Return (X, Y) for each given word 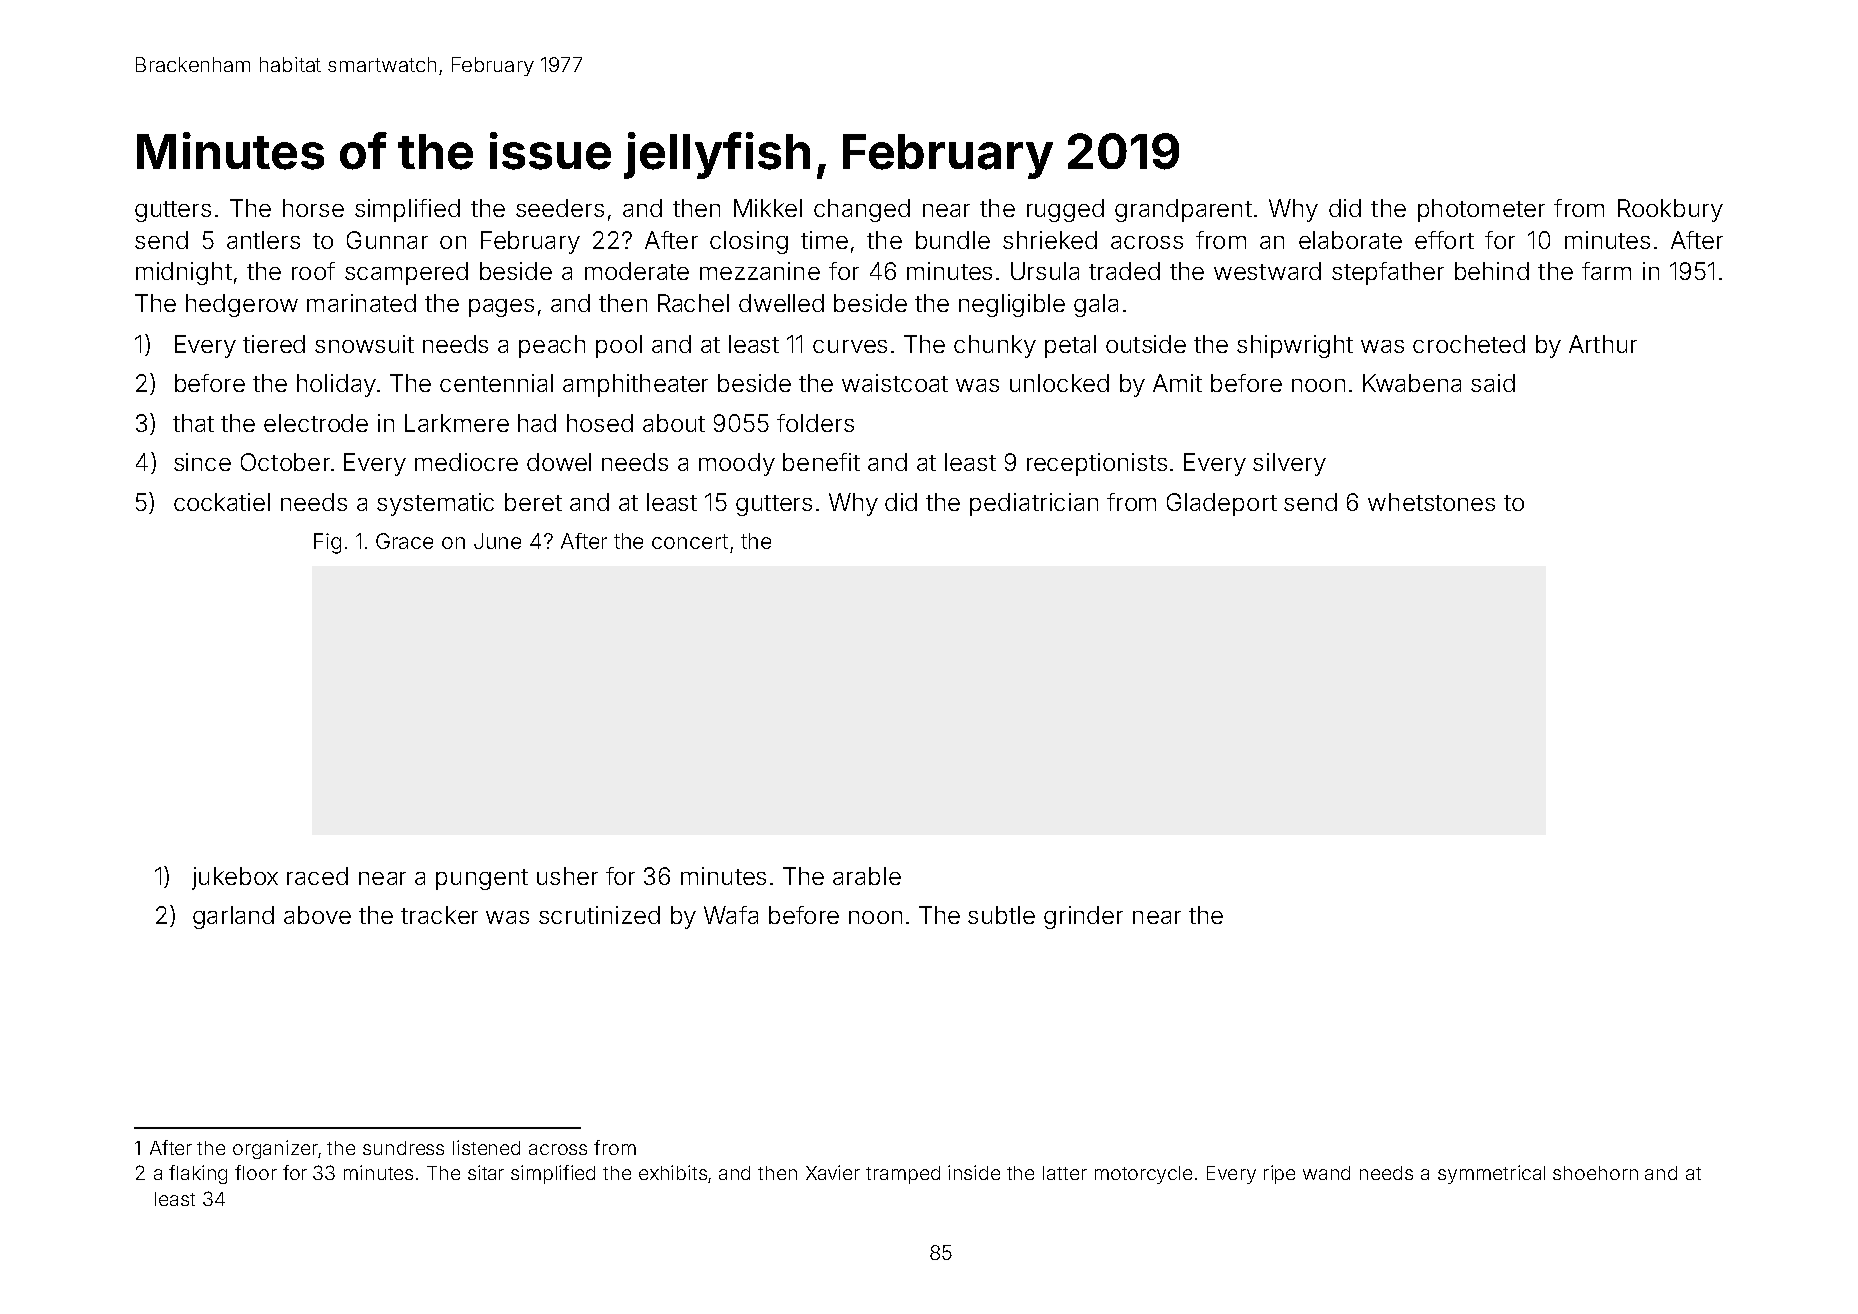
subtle (1001, 915)
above (317, 915)
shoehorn (1595, 1173)
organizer (275, 1149)
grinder (1083, 917)
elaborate (1350, 240)
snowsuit (364, 344)
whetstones (1431, 502)
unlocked (1059, 383)
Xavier (833, 1172)
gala (1096, 305)
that (193, 423)
